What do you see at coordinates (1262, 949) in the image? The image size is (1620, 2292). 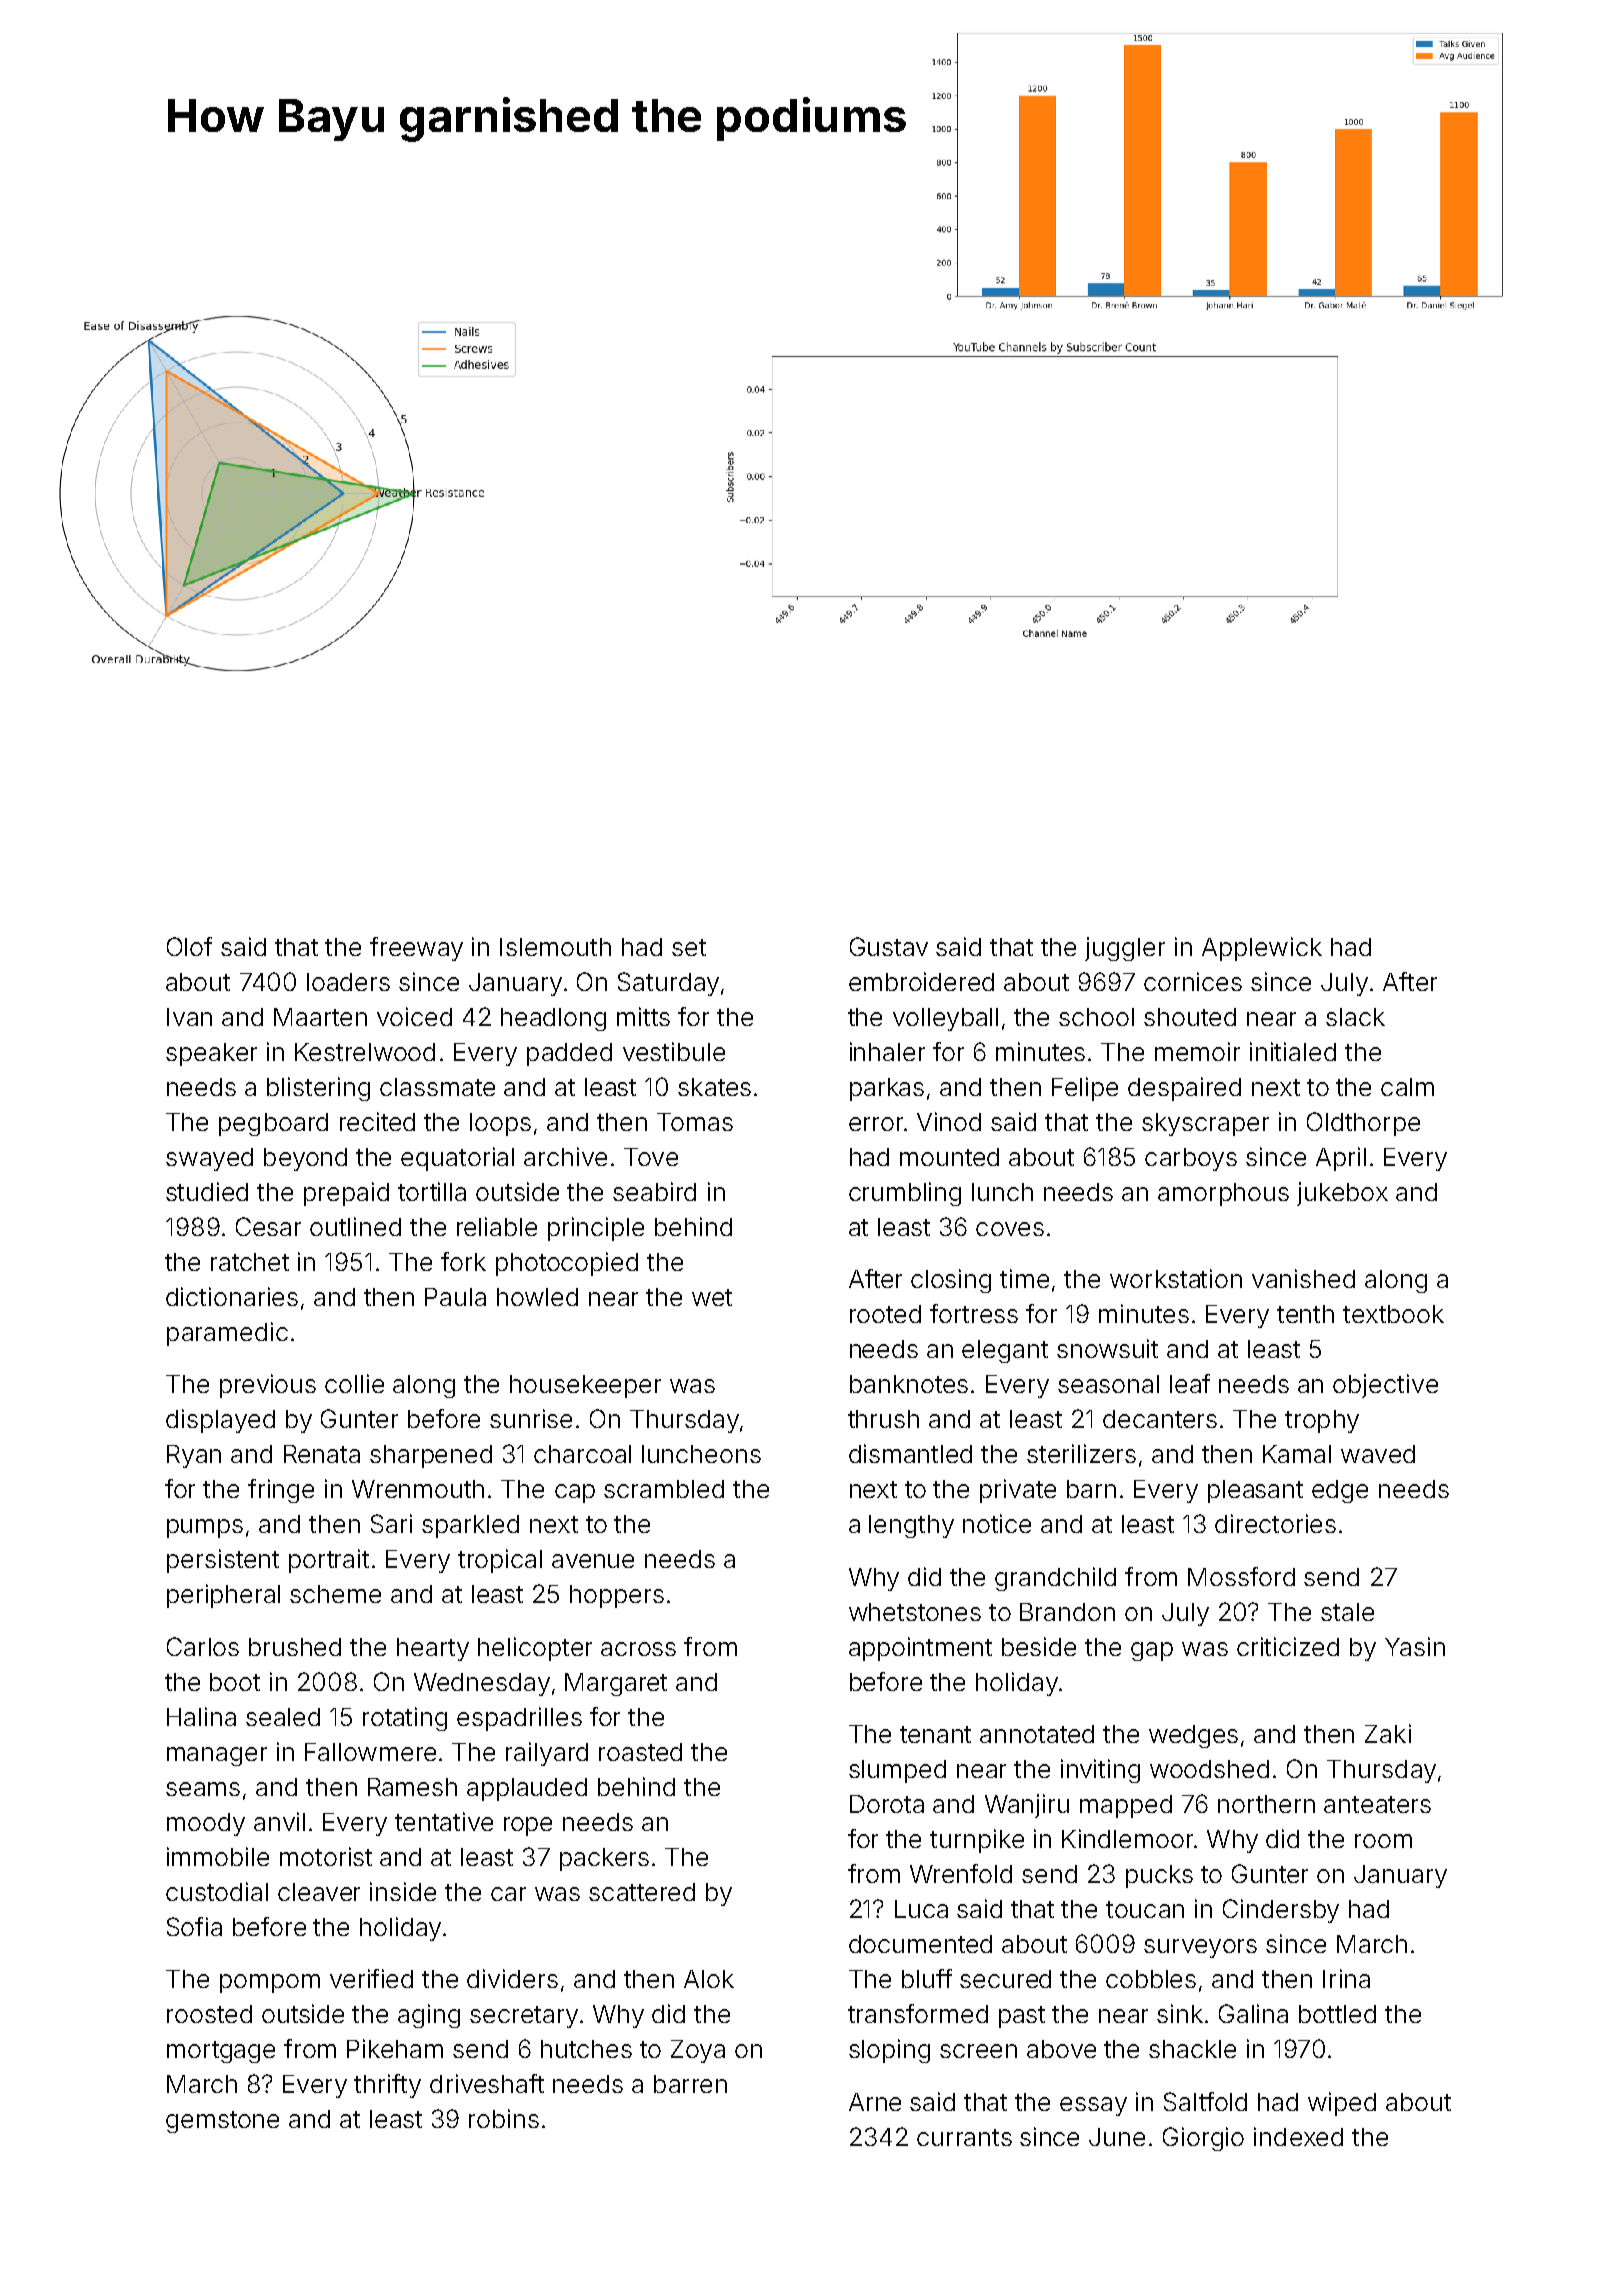 I see `Applewick` at bounding box center [1262, 949].
